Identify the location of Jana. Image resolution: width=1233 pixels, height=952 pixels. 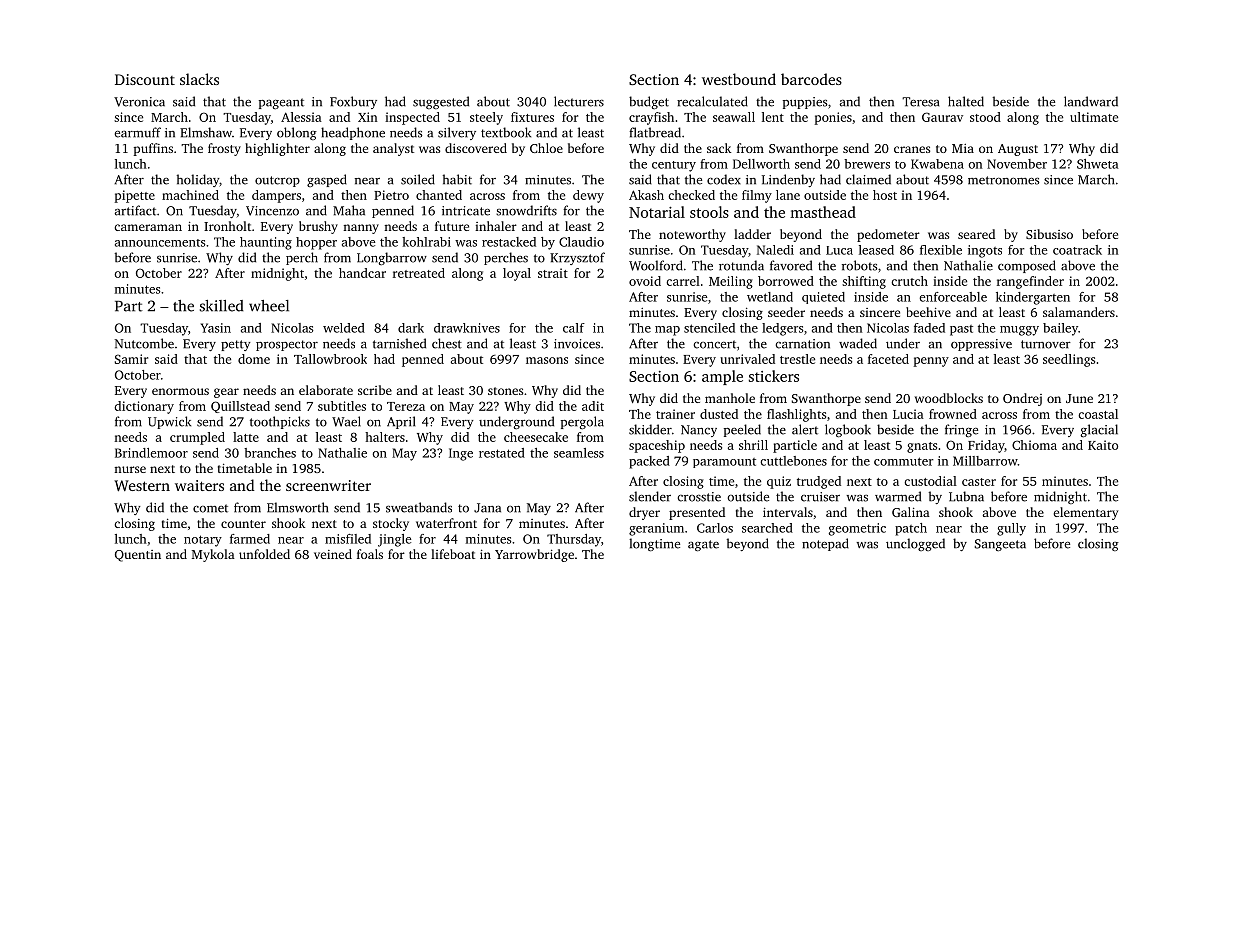
(487, 508).
